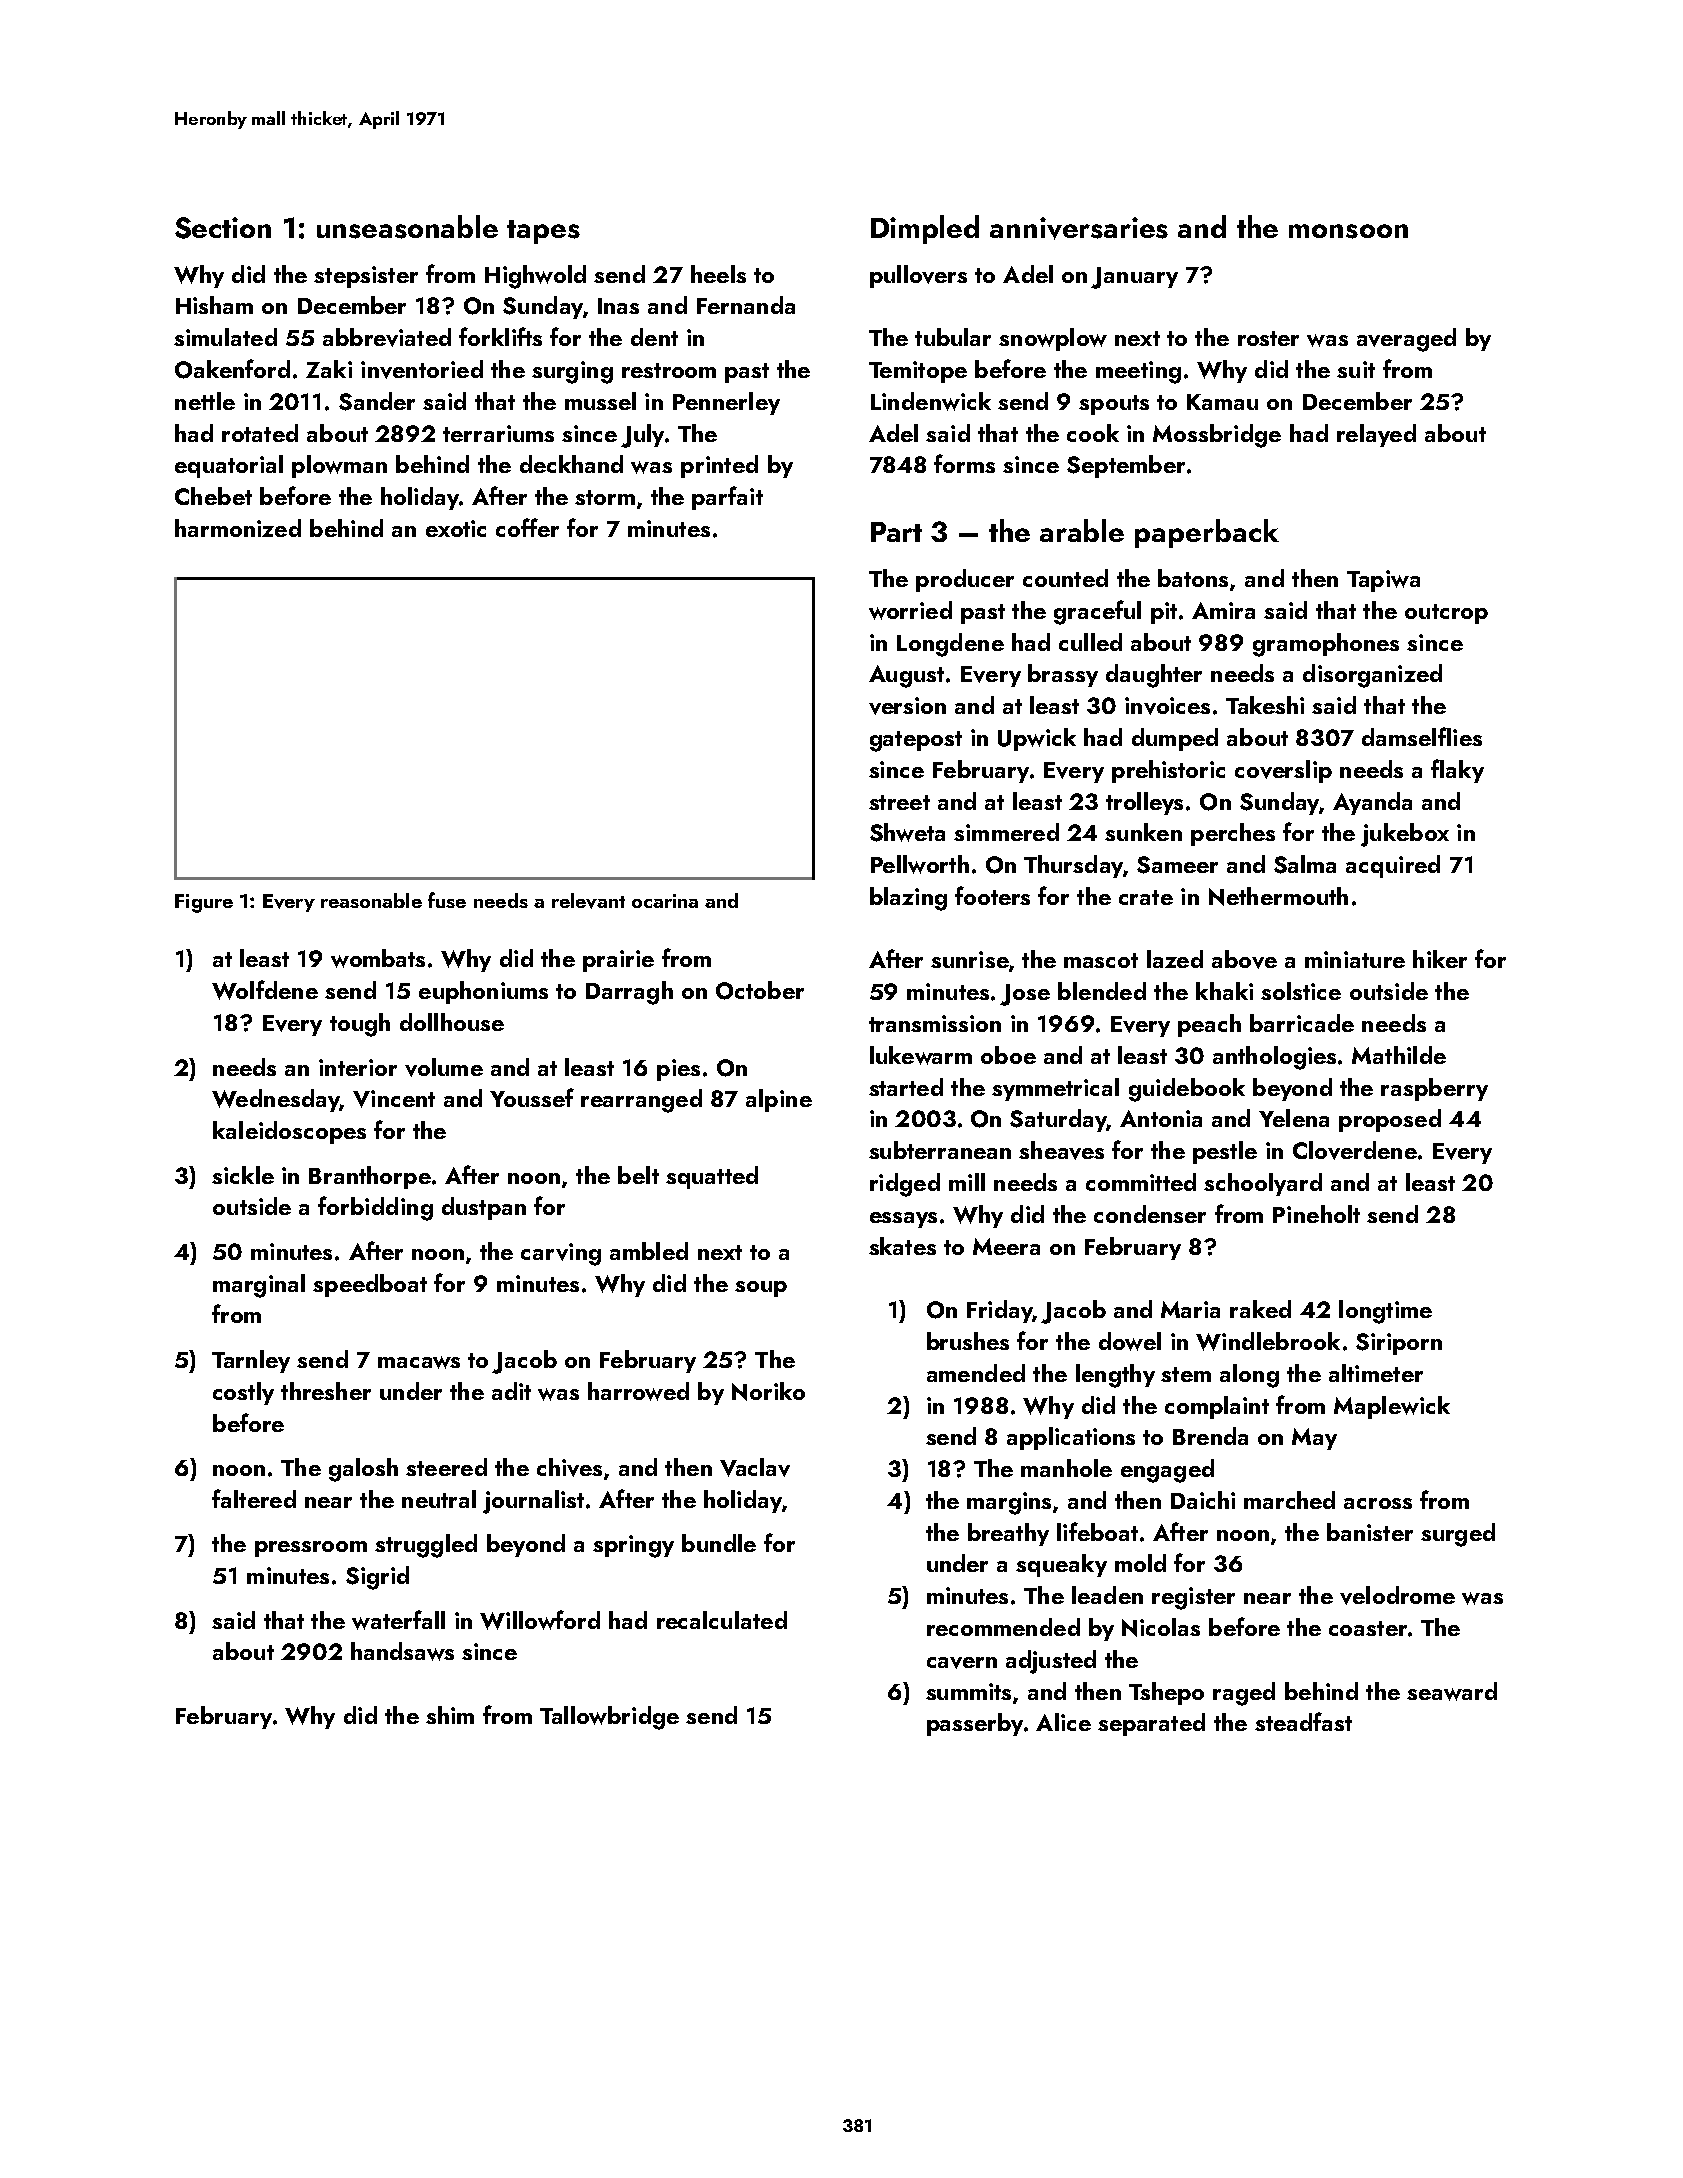 This document has height=2178, width=1683. I want to click on anniversaries, so click(1079, 228).
